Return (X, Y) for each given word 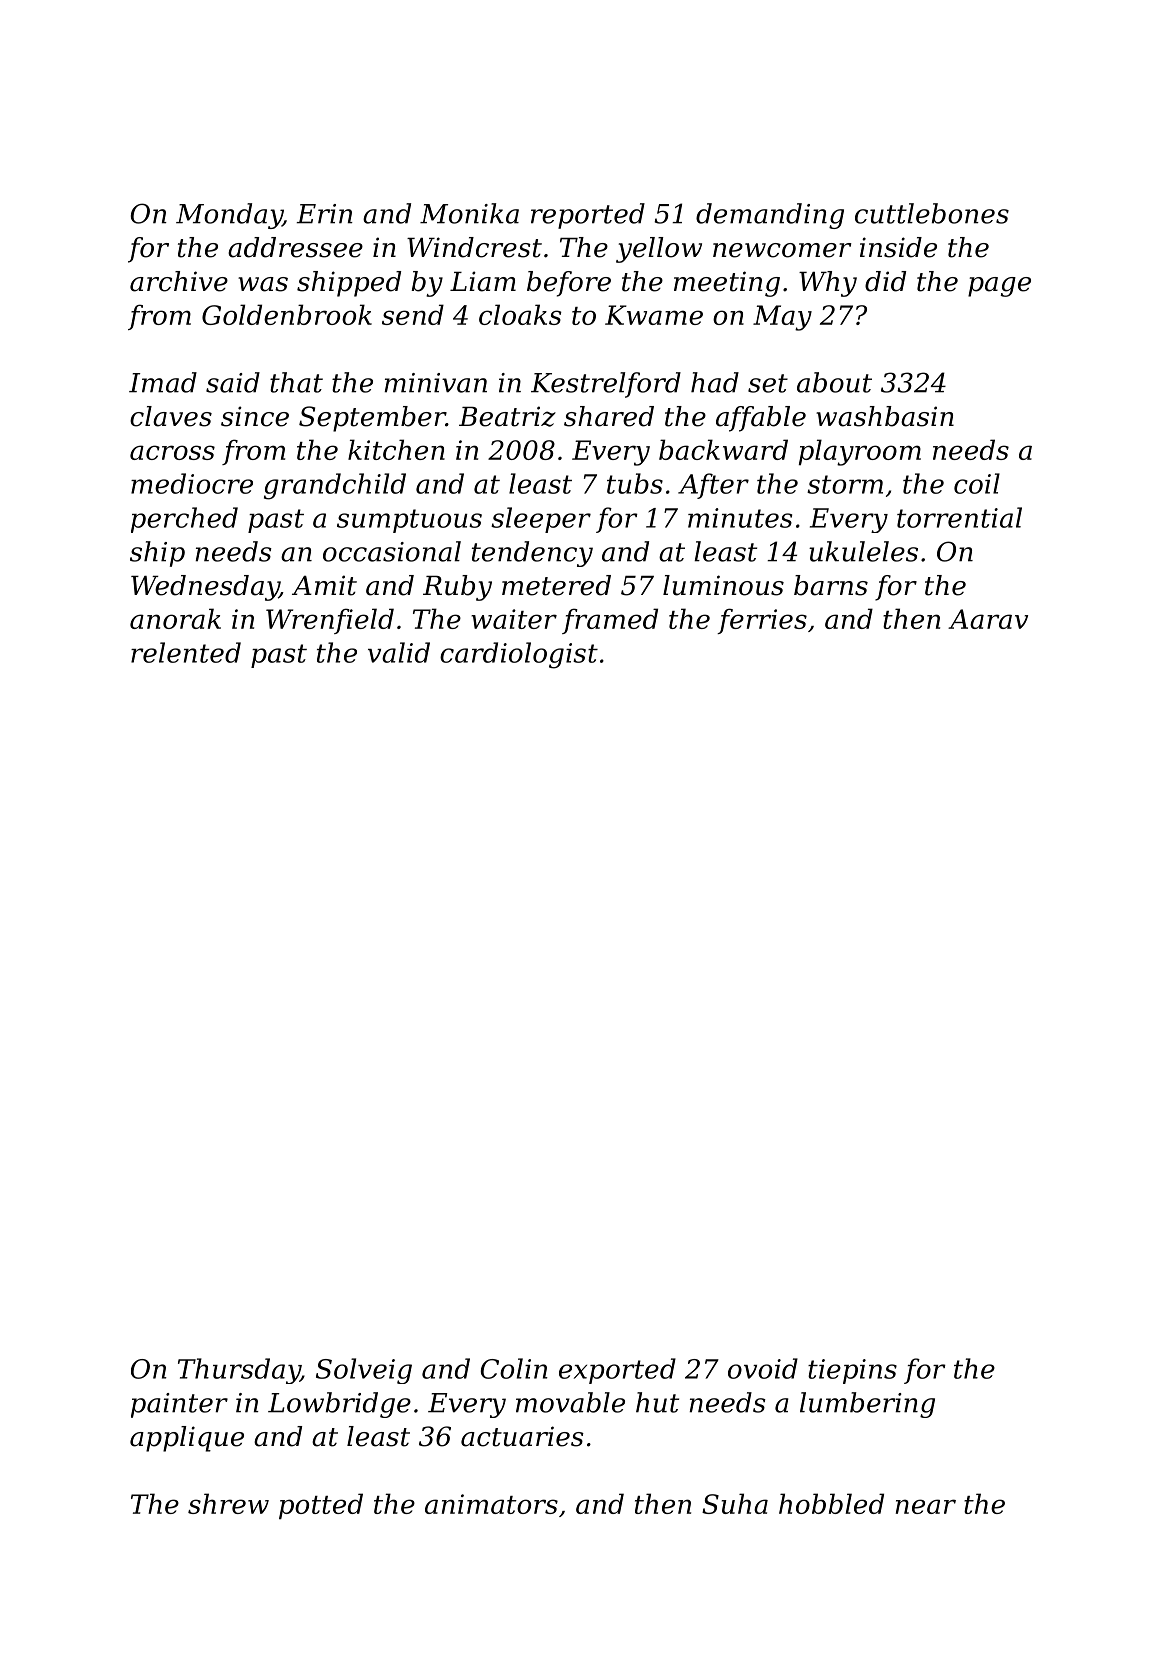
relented (186, 652)
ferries (762, 621)
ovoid (763, 1368)
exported (617, 1371)
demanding (770, 216)
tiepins (852, 1371)
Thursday (239, 1371)
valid (399, 652)
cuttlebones (932, 213)
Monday (229, 216)
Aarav (988, 619)
